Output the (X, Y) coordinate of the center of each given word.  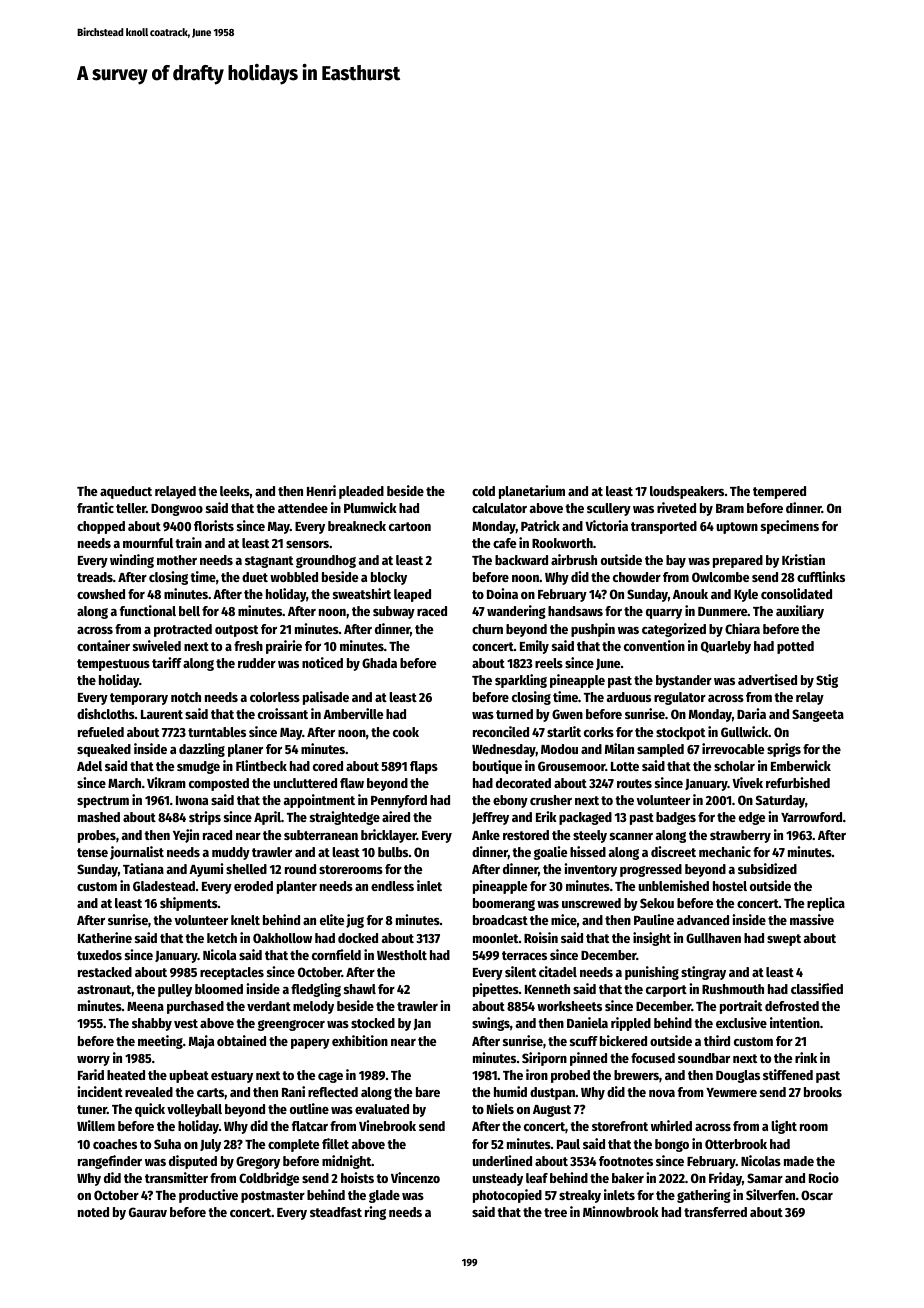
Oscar (817, 1195)
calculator (499, 508)
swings (491, 1024)
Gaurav (148, 1212)
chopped (101, 527)
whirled (671, 1125)
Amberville (353, 713)
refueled (101, 732)
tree (555, 1212)
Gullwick (744, 731)
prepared (738, 561)
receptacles (232, 973)
